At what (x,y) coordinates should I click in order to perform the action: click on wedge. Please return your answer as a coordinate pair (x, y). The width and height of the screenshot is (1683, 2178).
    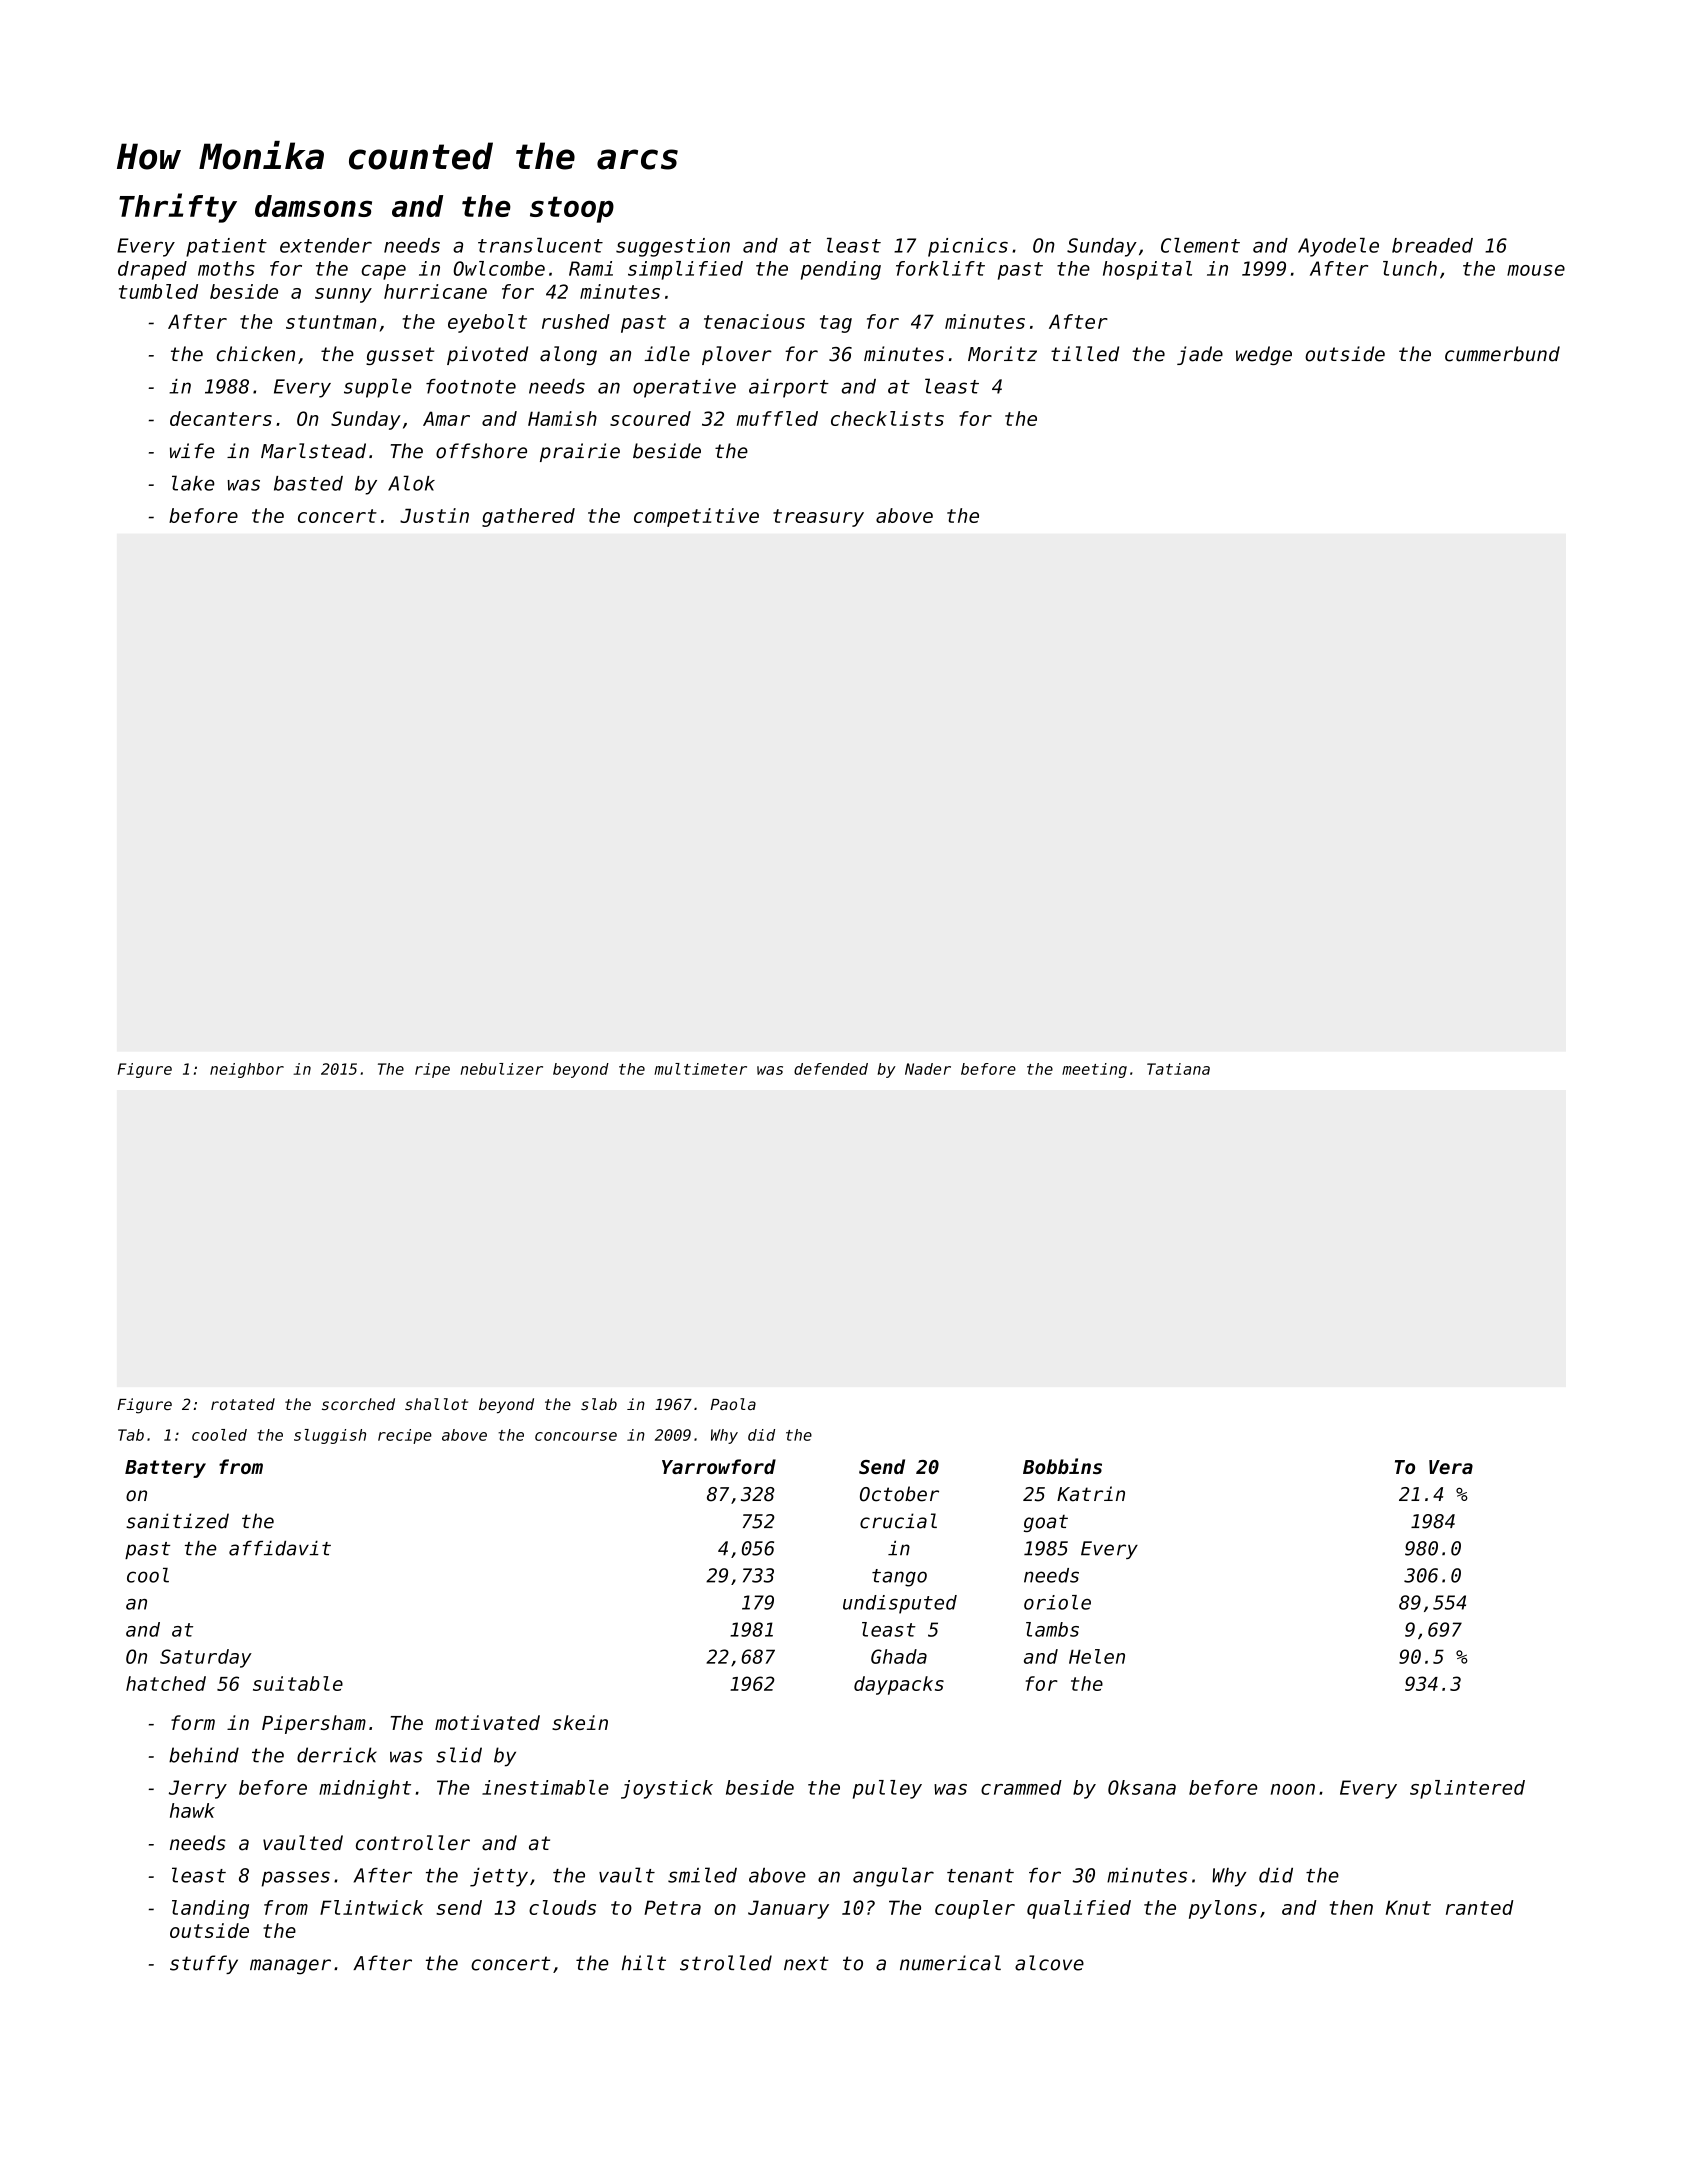
    Looking at the image, I should click on (1264, 355).
